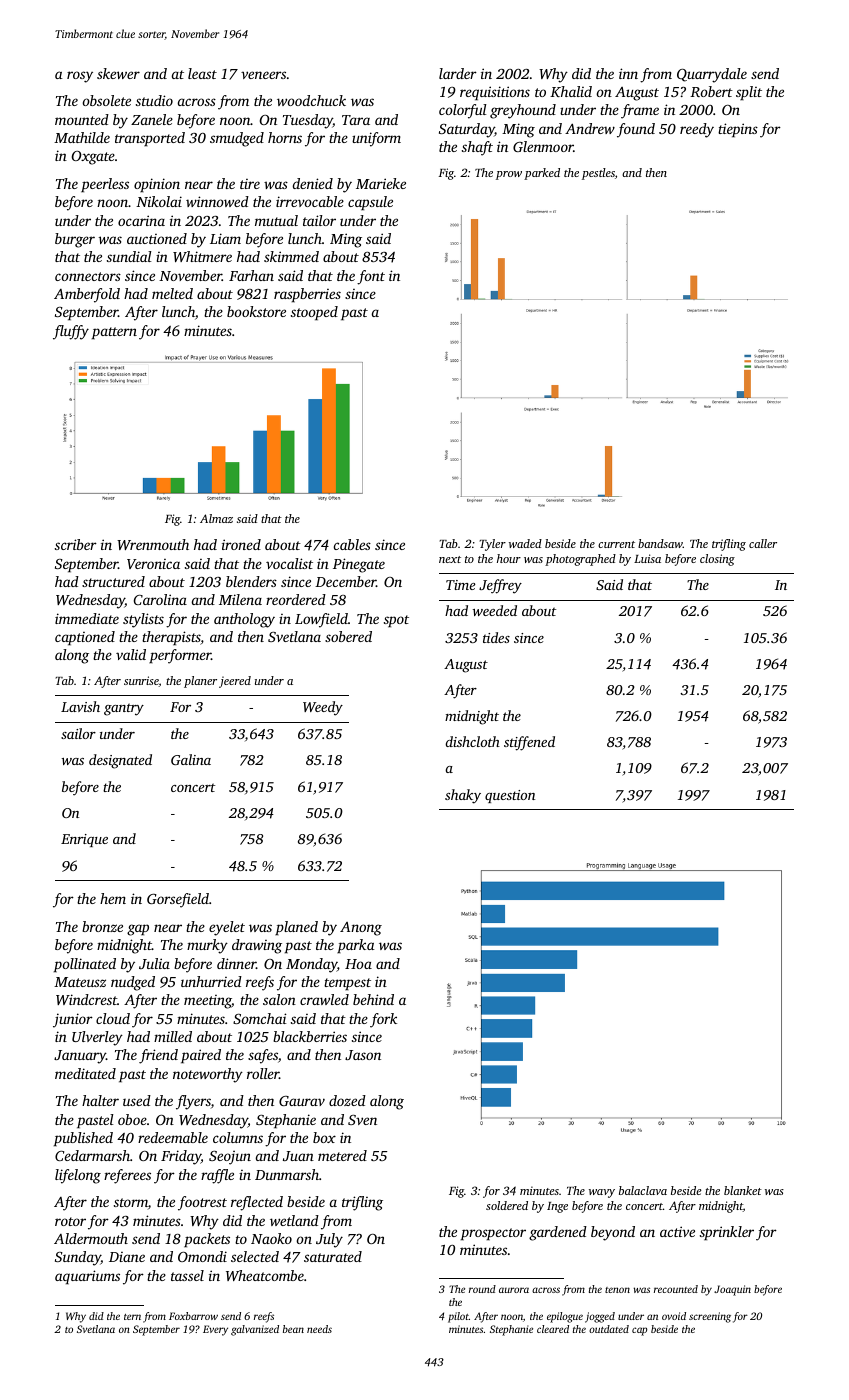  What do you see at coordinates (159, 201) in the screenshot?
I see `Nikolai` at bounding box center [159, 201].
